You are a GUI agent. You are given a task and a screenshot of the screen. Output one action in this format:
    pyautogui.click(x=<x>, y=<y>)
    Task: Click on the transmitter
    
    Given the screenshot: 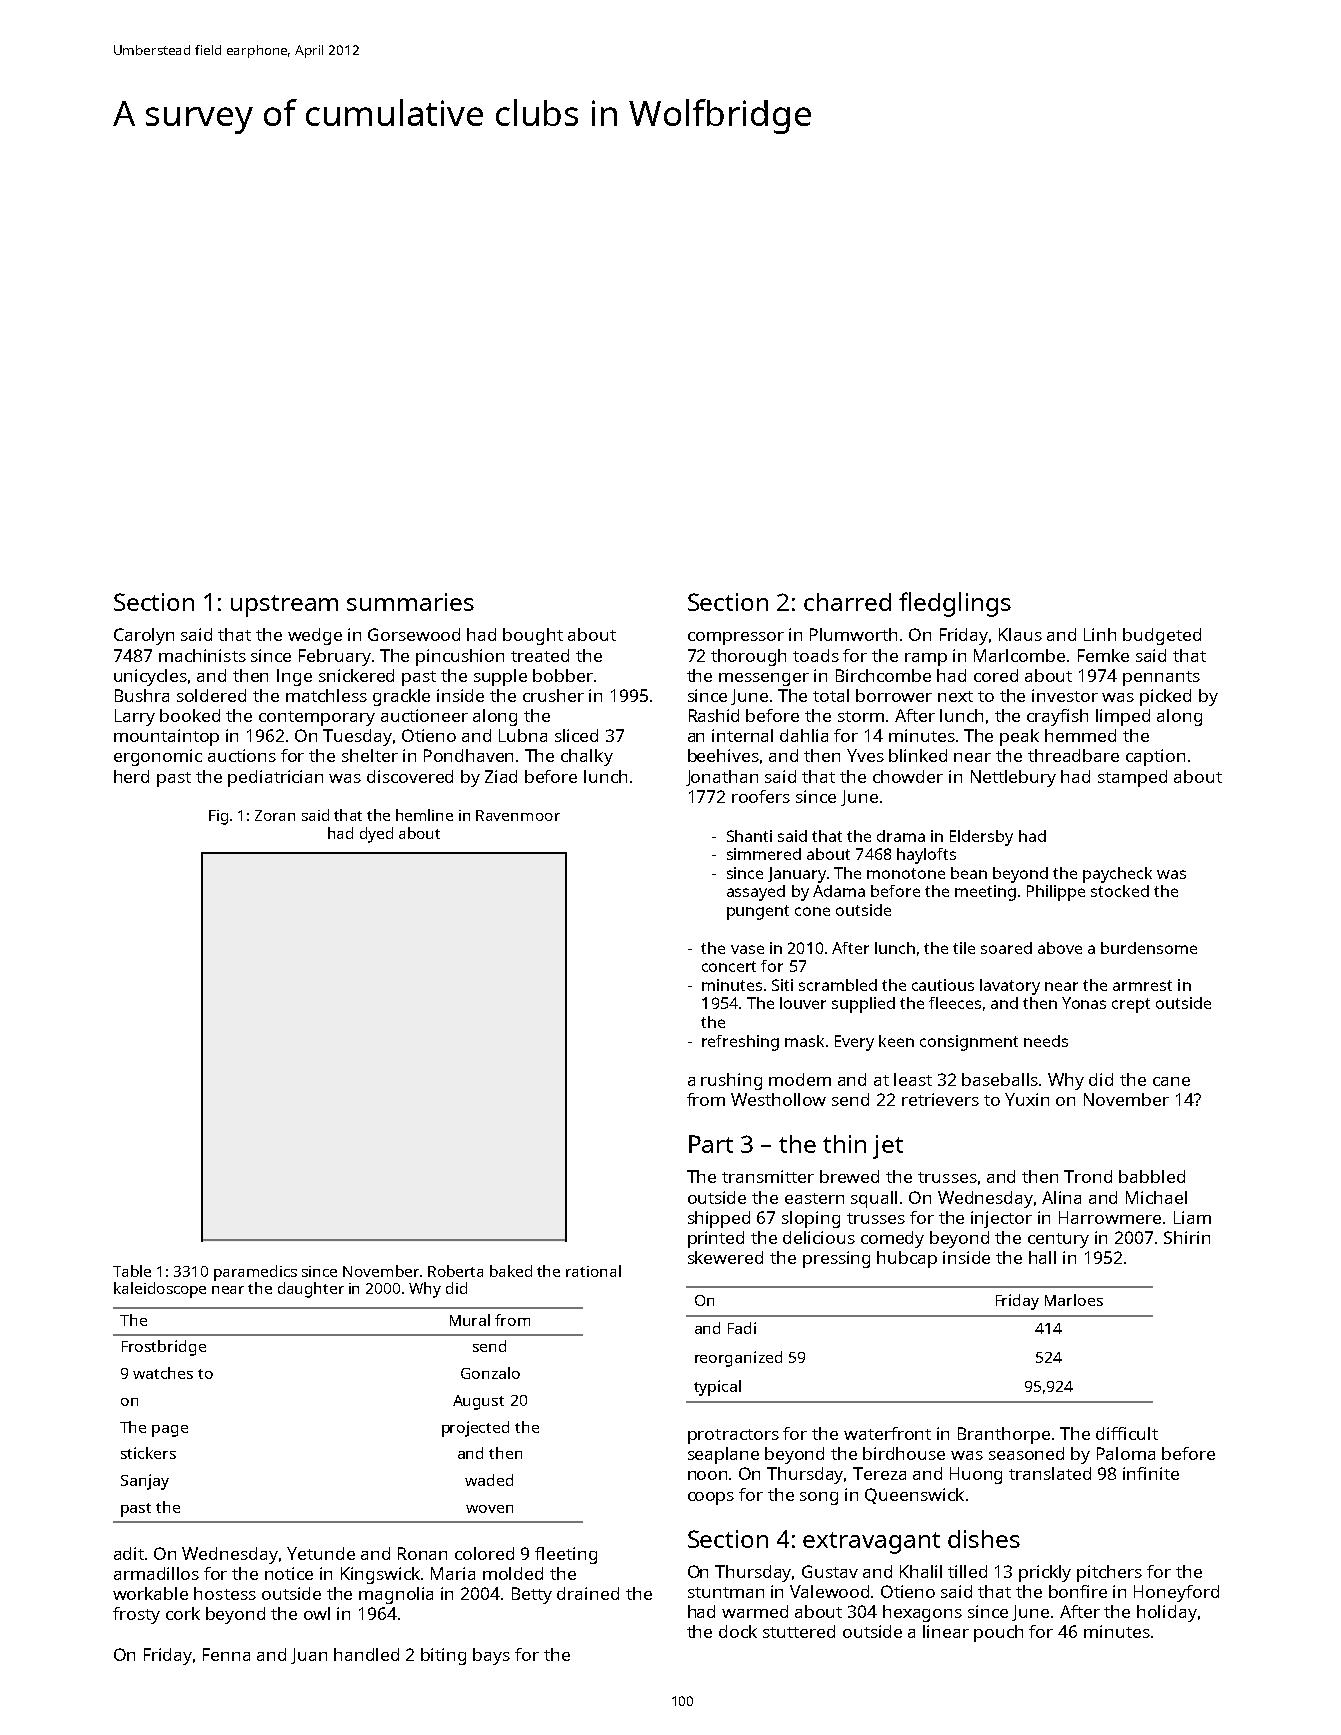 What is the action you would take?
    pyautogui.click(x=768, y=1176)
